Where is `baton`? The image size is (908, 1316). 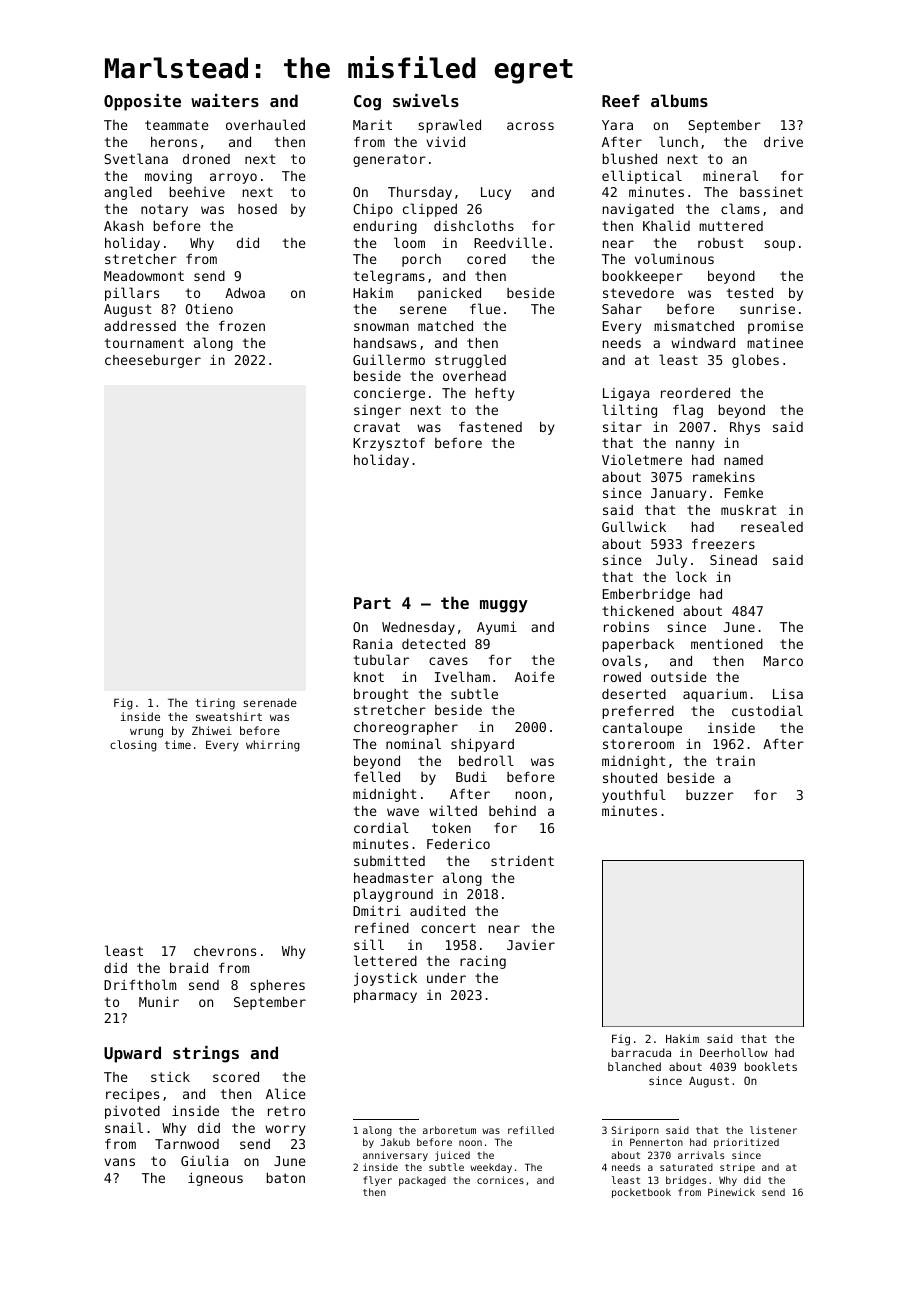 baton is located at coordinates (286, 1178).
